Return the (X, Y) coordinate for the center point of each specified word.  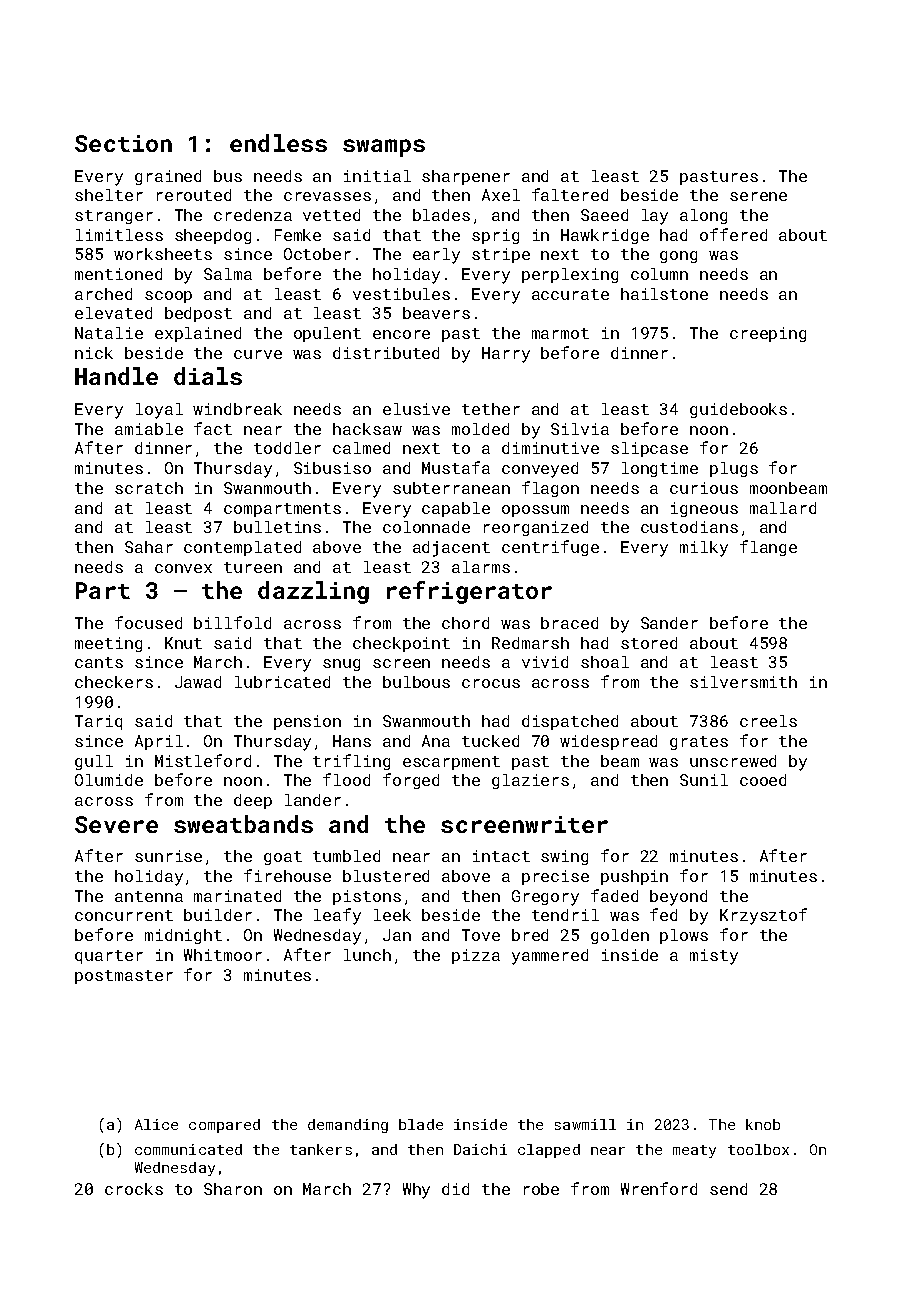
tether (491, 409)
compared (224, 1126)
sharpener (466, 177)
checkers (114, 682)
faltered (570, 194)
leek (392, 915)
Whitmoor (223, 955)
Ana (436, 741)
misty (714, 957)
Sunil (704, 780)
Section (123, 143)
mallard (783, 508)
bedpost (198, 314)
